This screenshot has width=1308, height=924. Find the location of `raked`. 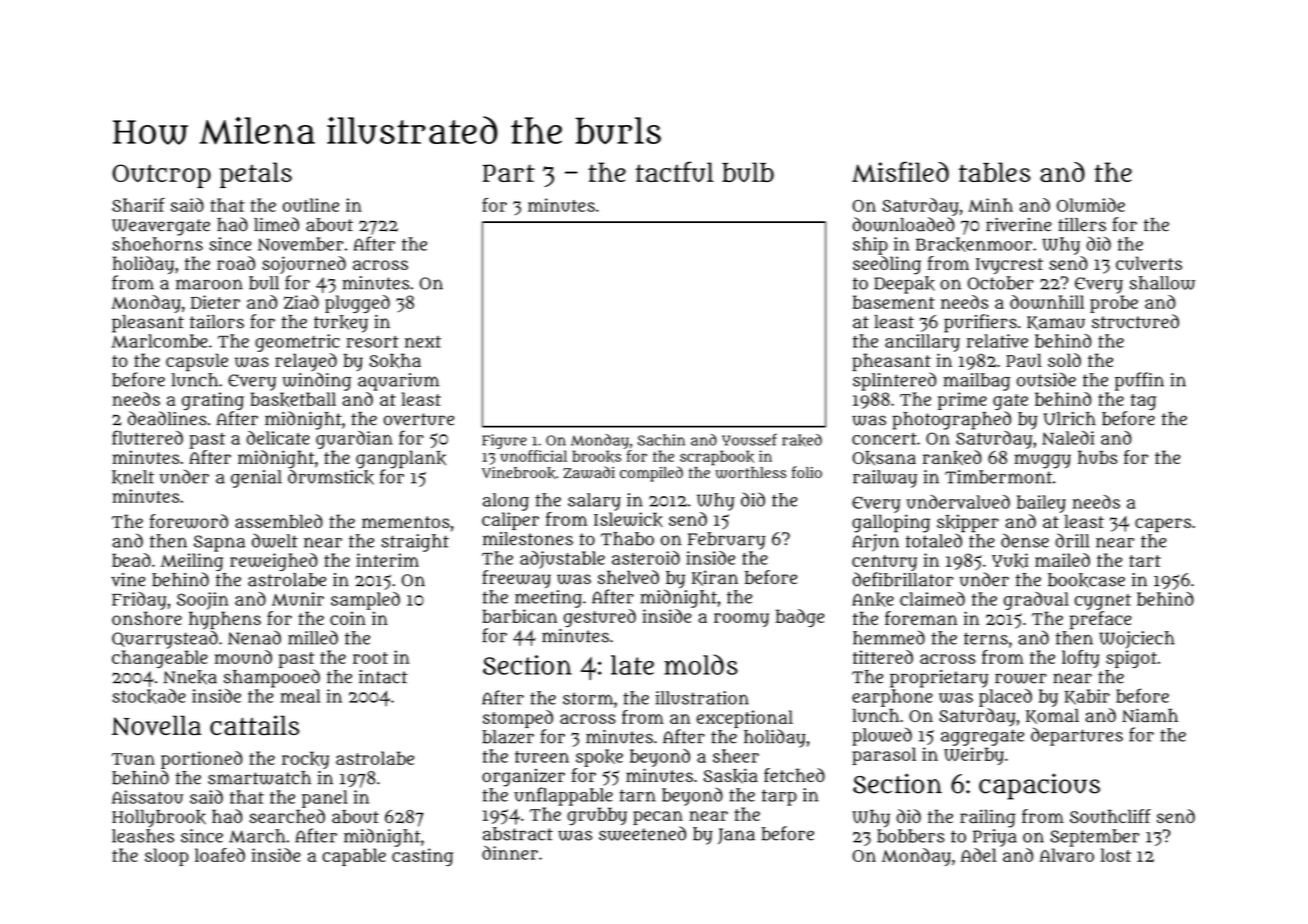

raked is located at coordinates (802, 440).
